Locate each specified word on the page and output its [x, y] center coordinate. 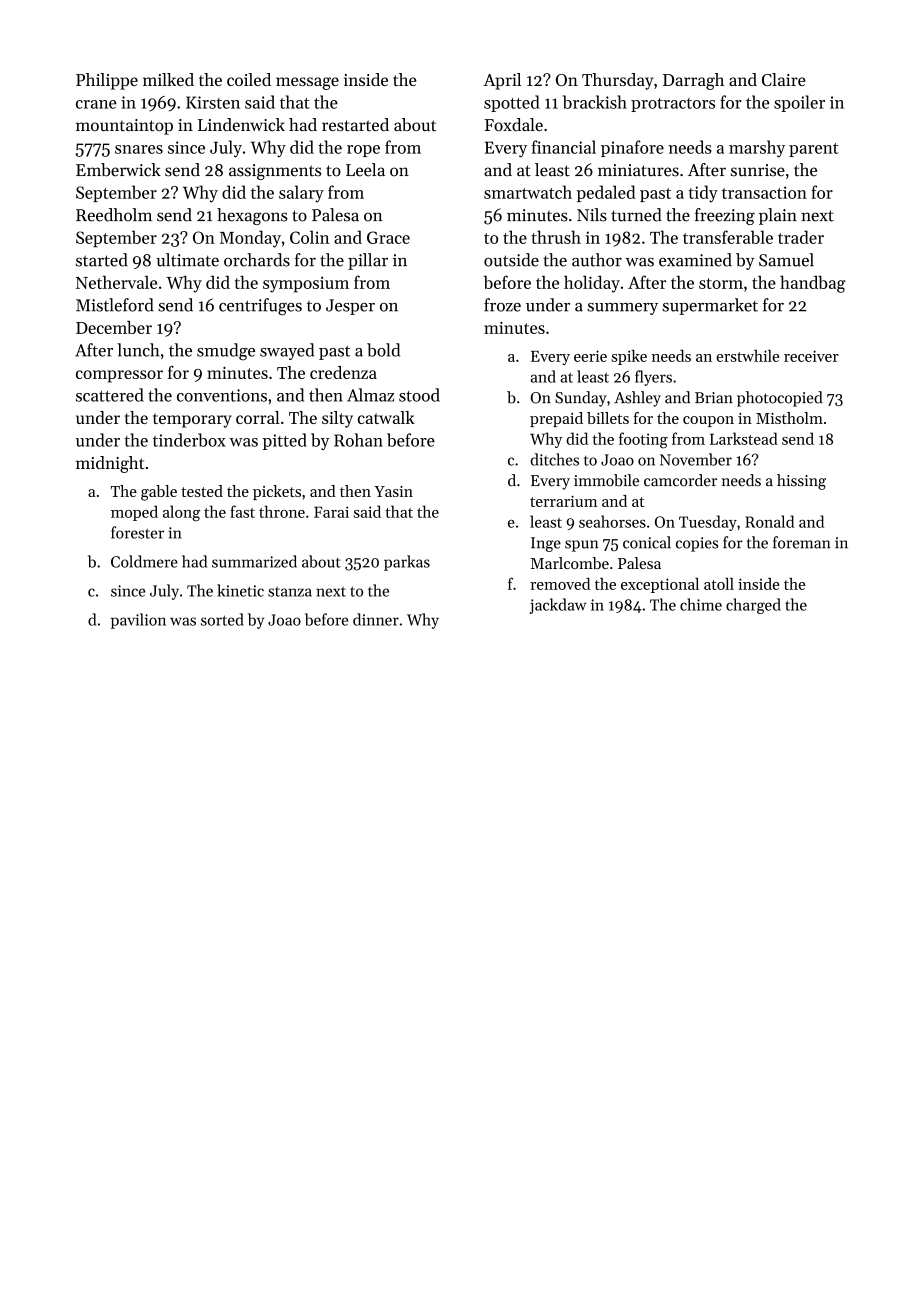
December [114, 327]
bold [383, 350]
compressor [119, 376]
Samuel [786, 260]
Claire [784, 79]
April [502, 81]
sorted [222, 619]
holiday [592, 284]
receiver [811, 356]
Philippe [107, 81]
